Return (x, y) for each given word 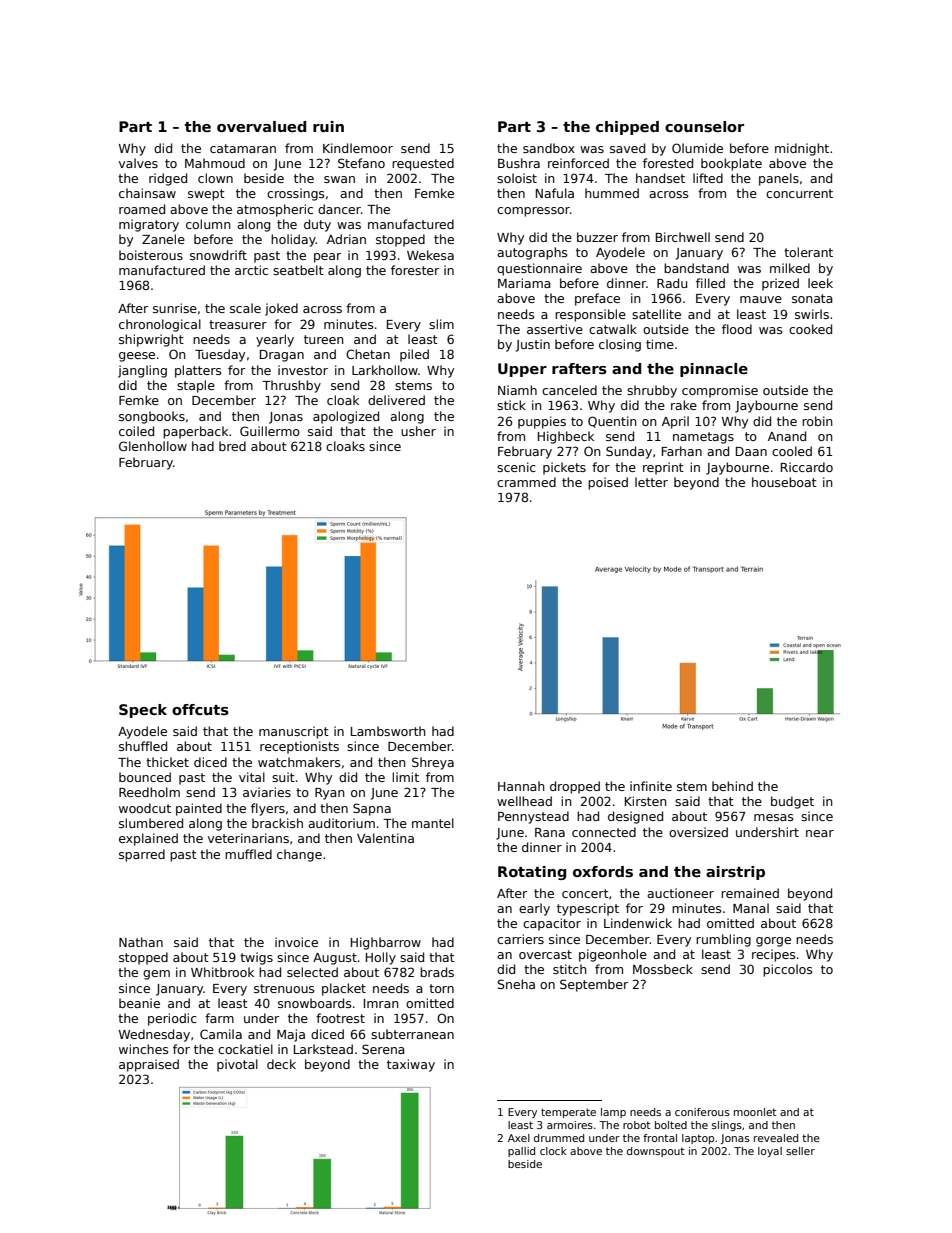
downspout (656, 1152)
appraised (149, 1065)
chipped (627, 128)
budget (792, 802)
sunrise (175, 308)
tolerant (808, 252)
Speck (143, 711)
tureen (324, 339)
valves (138, 163)
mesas (774, 817)
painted (199, 809)
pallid (521, 1152)
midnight (802, 149)
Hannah (521, 786)
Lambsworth (388, 731)
